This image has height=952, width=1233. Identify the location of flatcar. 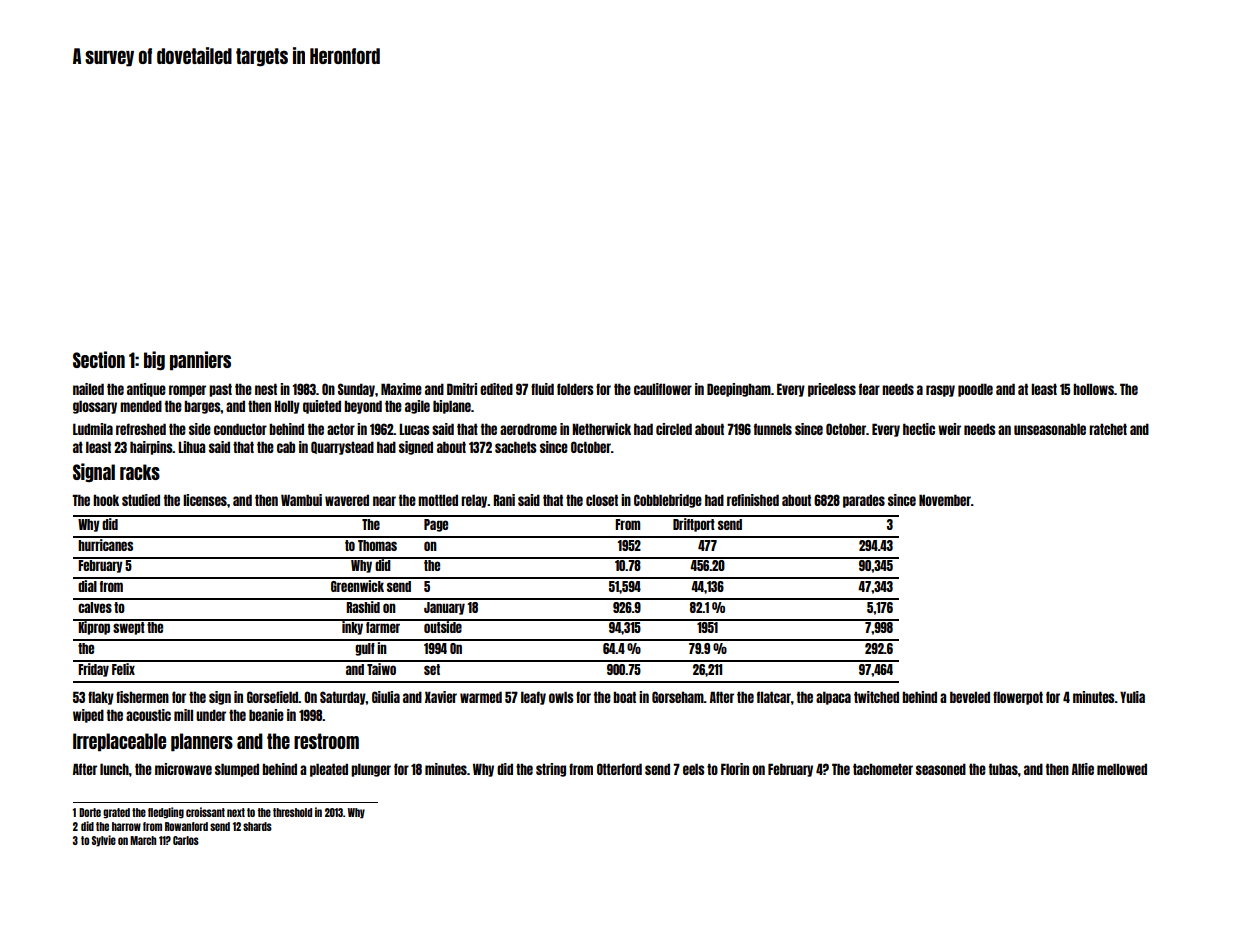
(774, 697).
